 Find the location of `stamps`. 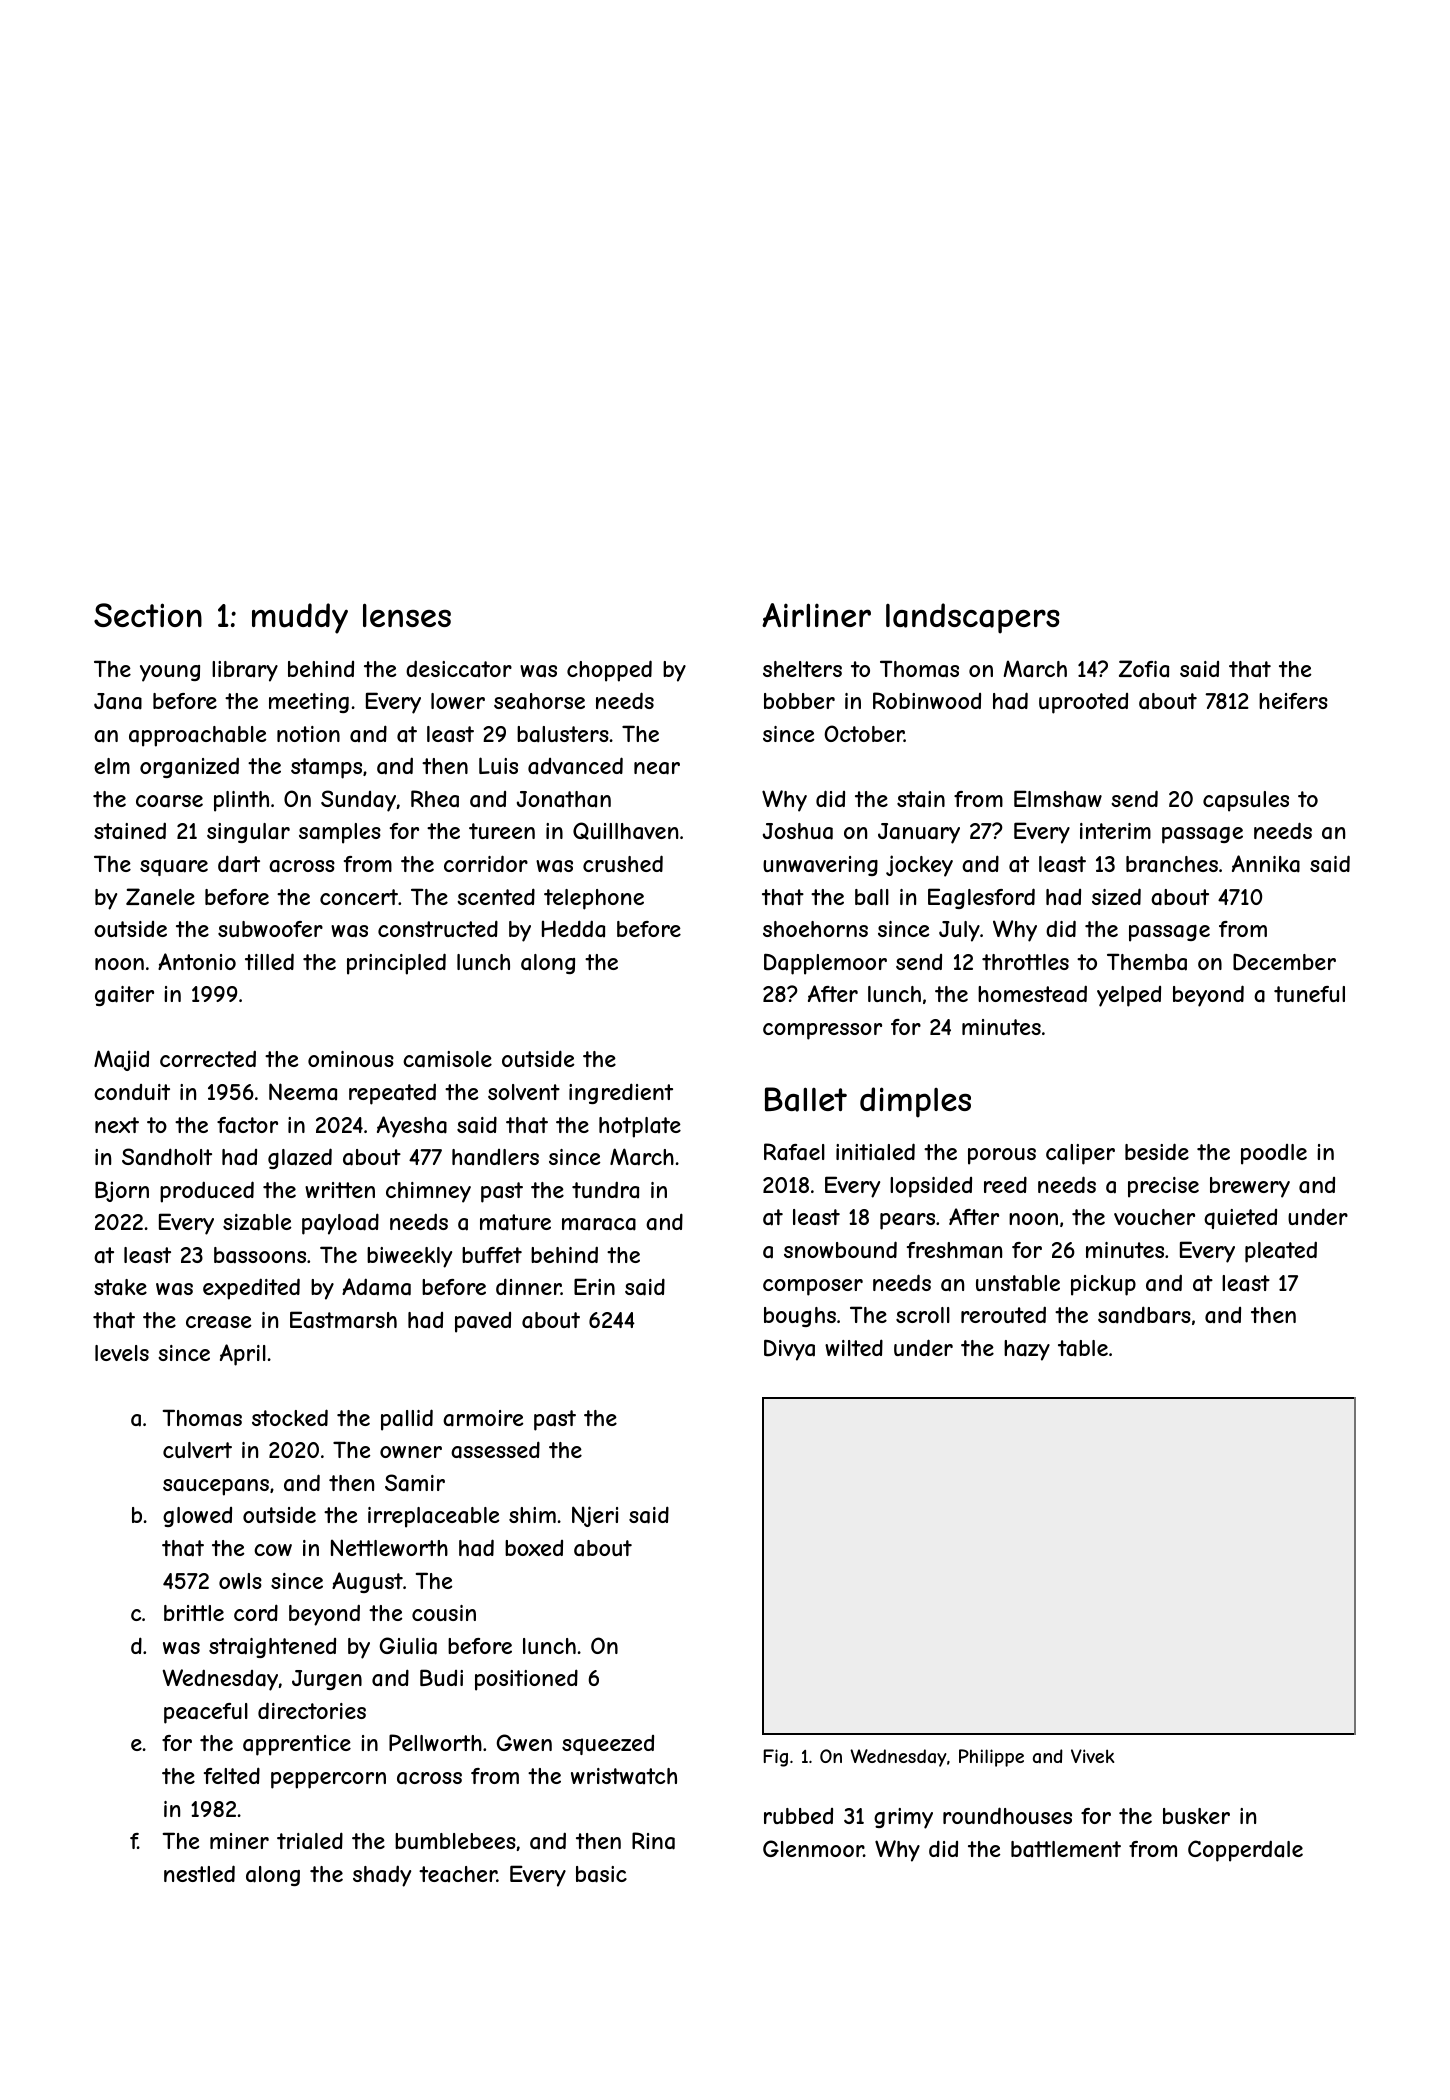

stamps is located at coordinates (326, 768).
